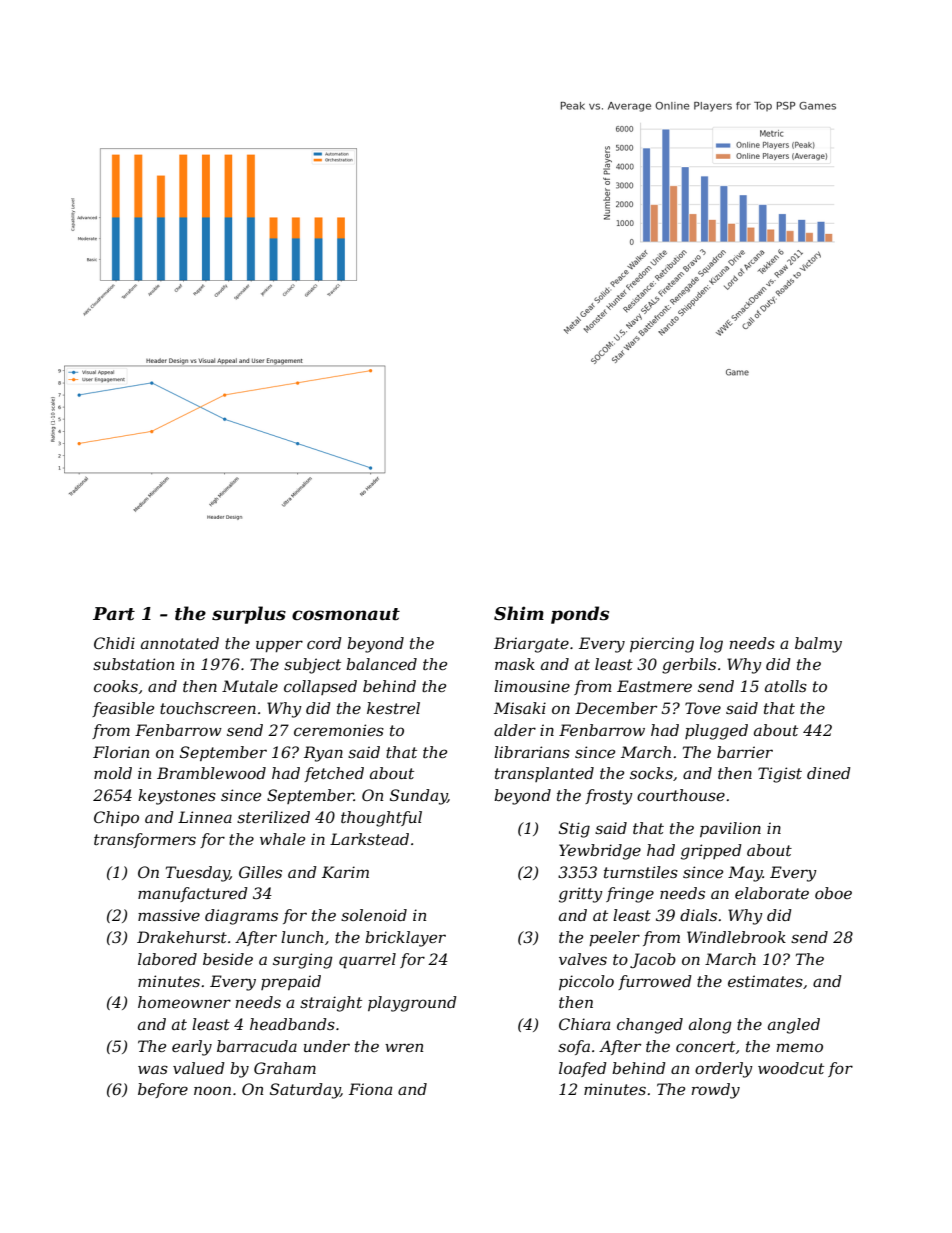 The width and height of the document is (952, 1233). Describe the element at coordinates (192, 1048) in the document. I see `early` at that location.
